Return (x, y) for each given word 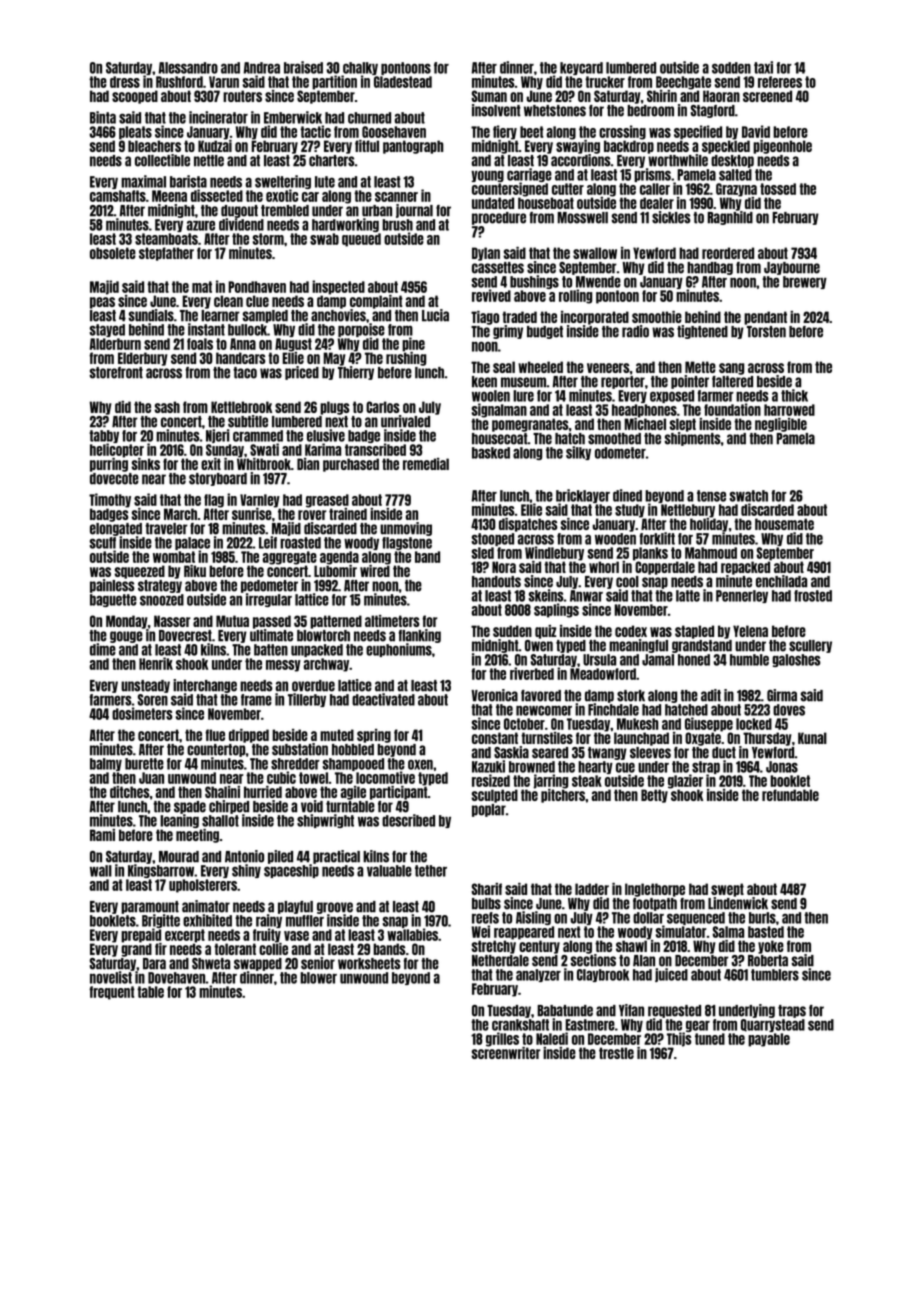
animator (206, 906)
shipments (692, 439)
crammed (258, 436)
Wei (481, 931)
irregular (269, 600)
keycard (581, 68)
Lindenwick (738, 903)
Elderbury (143, 359)
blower (318, 978)
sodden (731, 68)
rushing (406, 359)
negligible (781, 425)
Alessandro (188, 68)
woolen (491, 396)
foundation (732, 409)
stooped (493, 539)
